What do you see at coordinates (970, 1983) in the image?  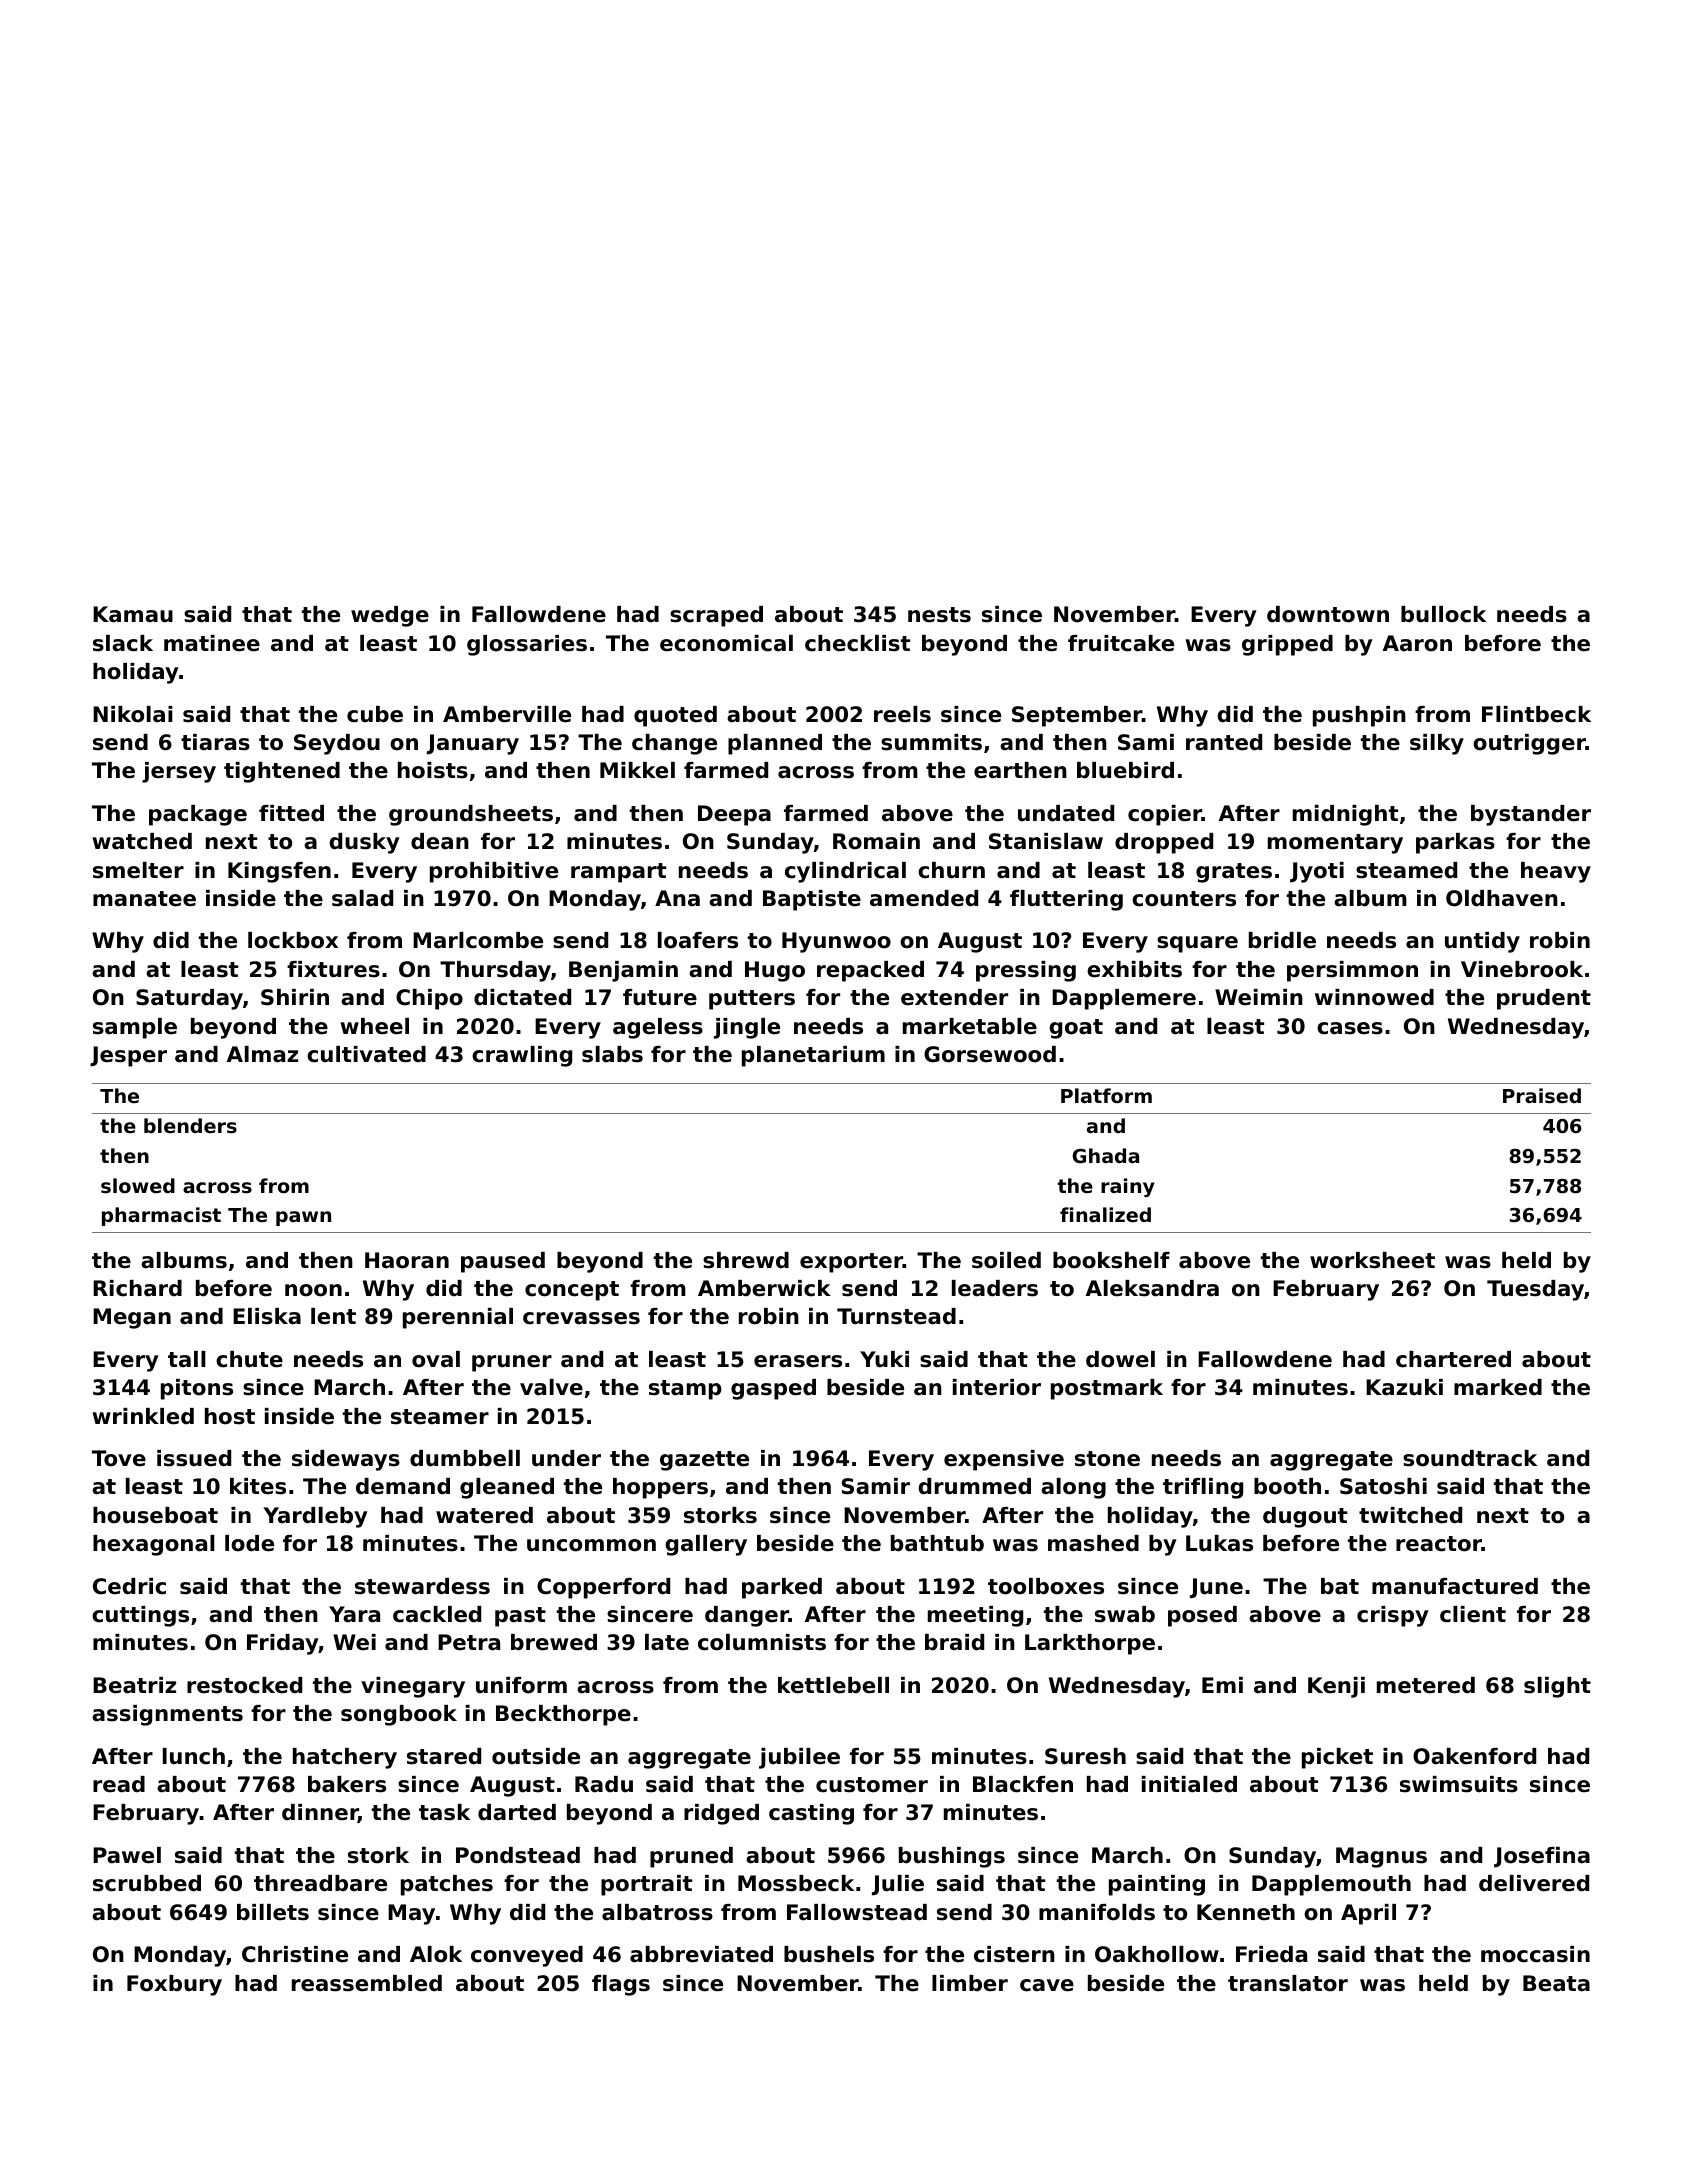 I see `limber` at bounding box center [970, 1983].
